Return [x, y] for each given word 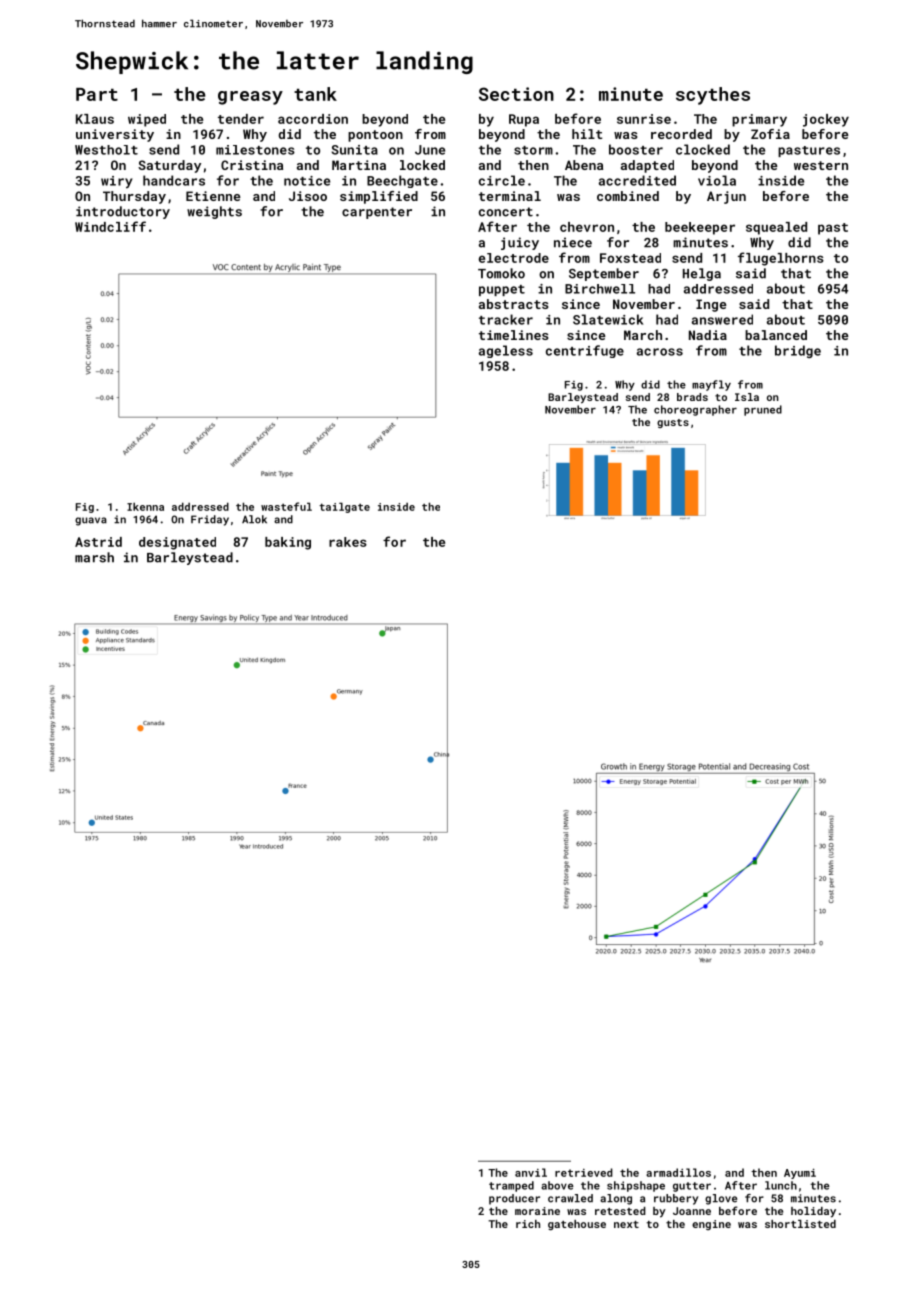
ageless [506, 351]
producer [514, 1199]
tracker [506, 319]
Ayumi [800, 1174]
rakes [348, 542]
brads [692, 397]
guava [91, 521]
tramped [511, 1186]
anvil [531, 1172]
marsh [94, 557]
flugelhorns [781, 259]
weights [214, 212]
